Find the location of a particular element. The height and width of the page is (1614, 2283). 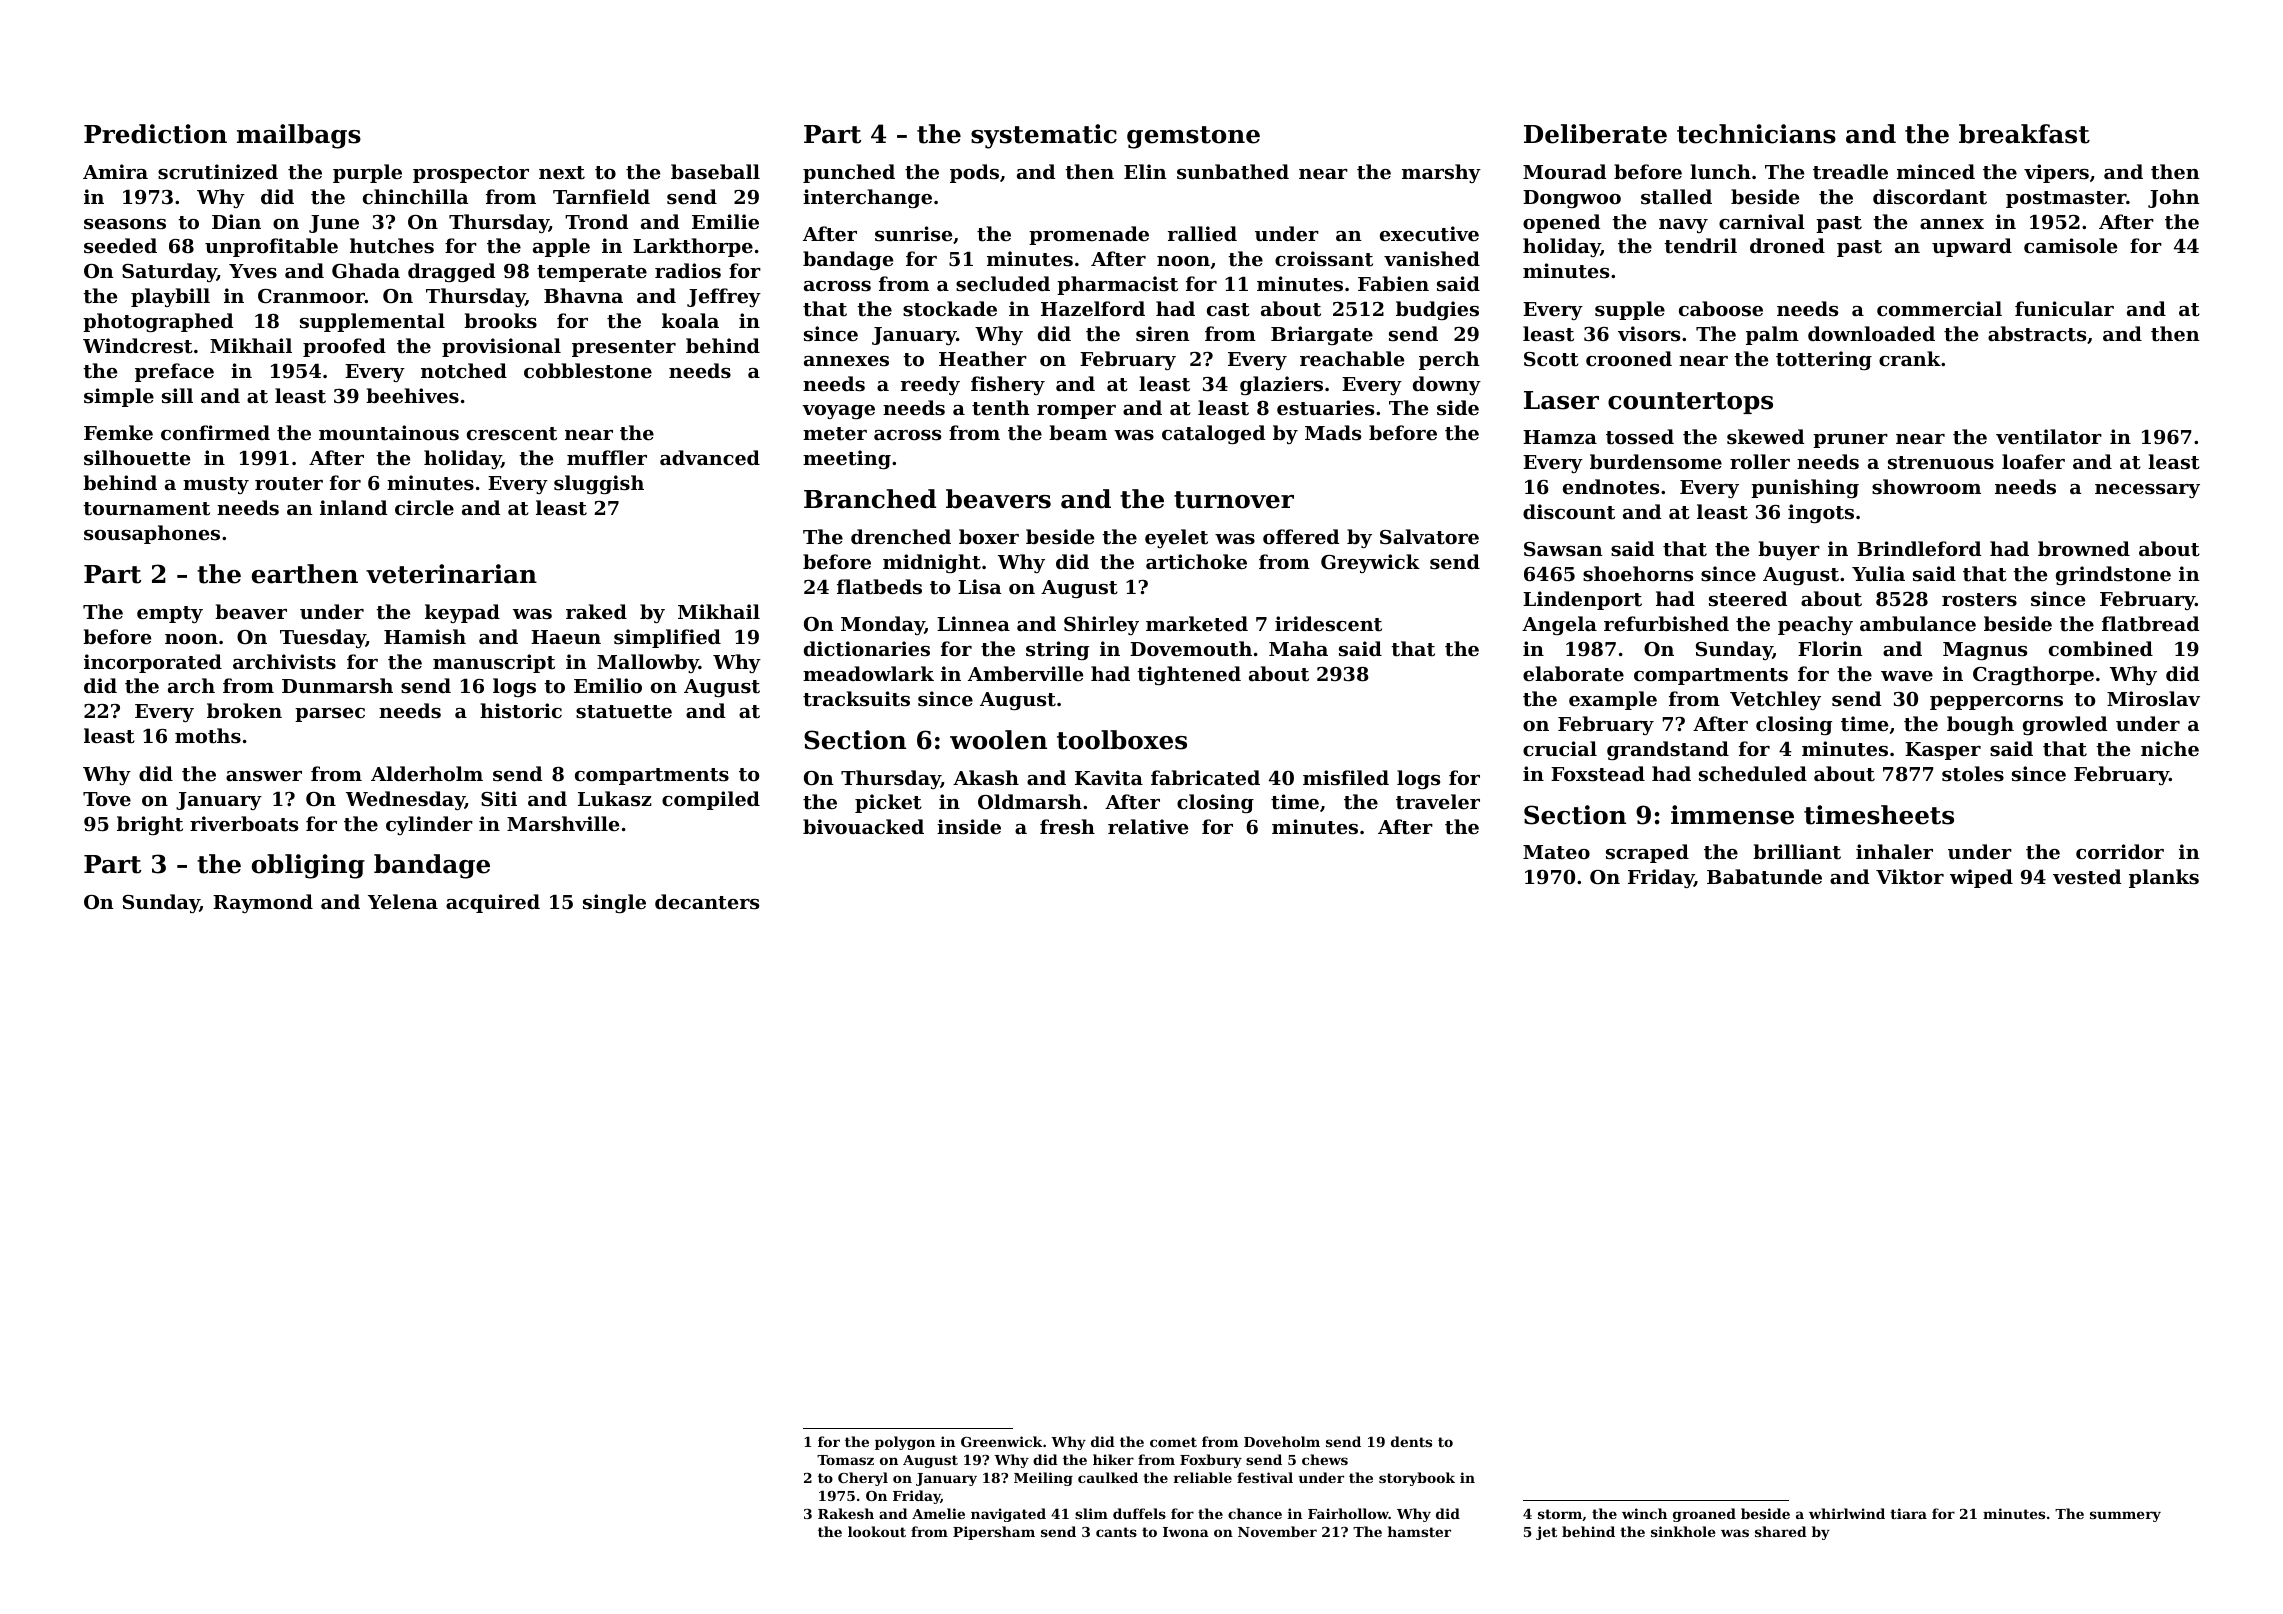

polygon is located at coordinates (905, 1443).
